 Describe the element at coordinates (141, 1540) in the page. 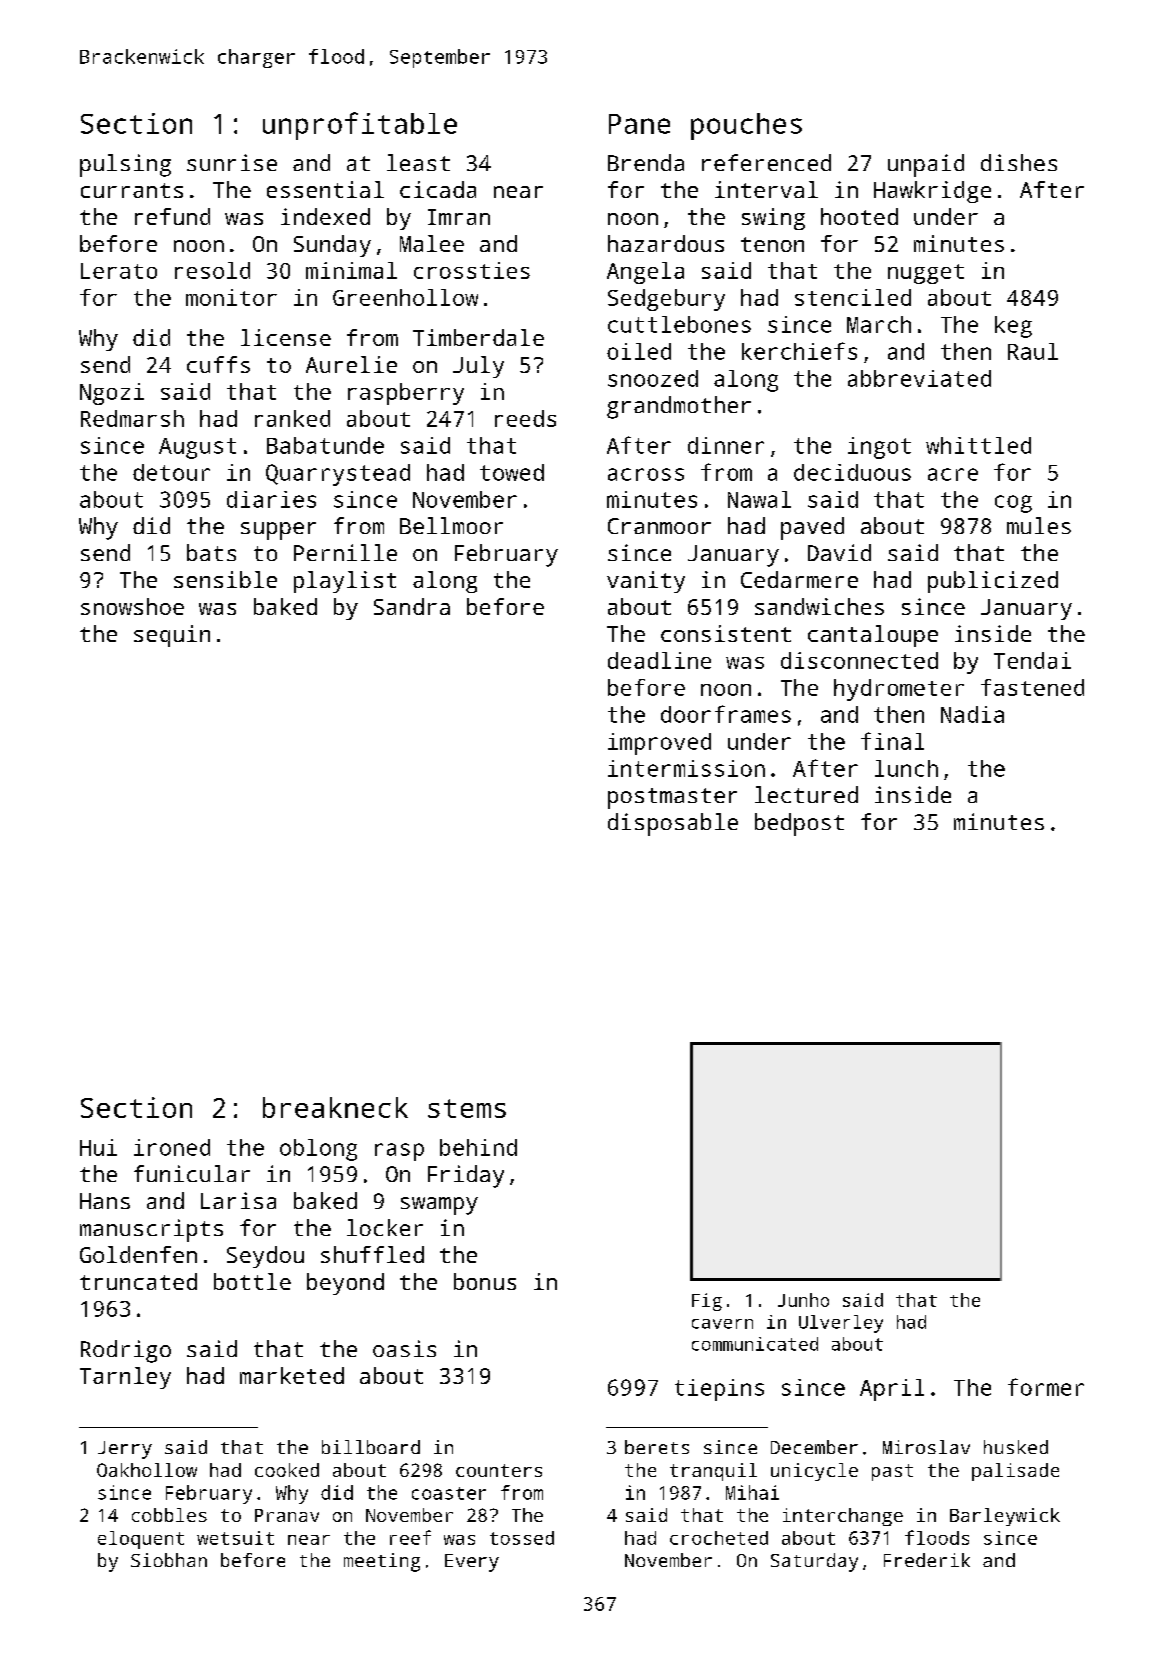

I see `eloquent` at that location.
